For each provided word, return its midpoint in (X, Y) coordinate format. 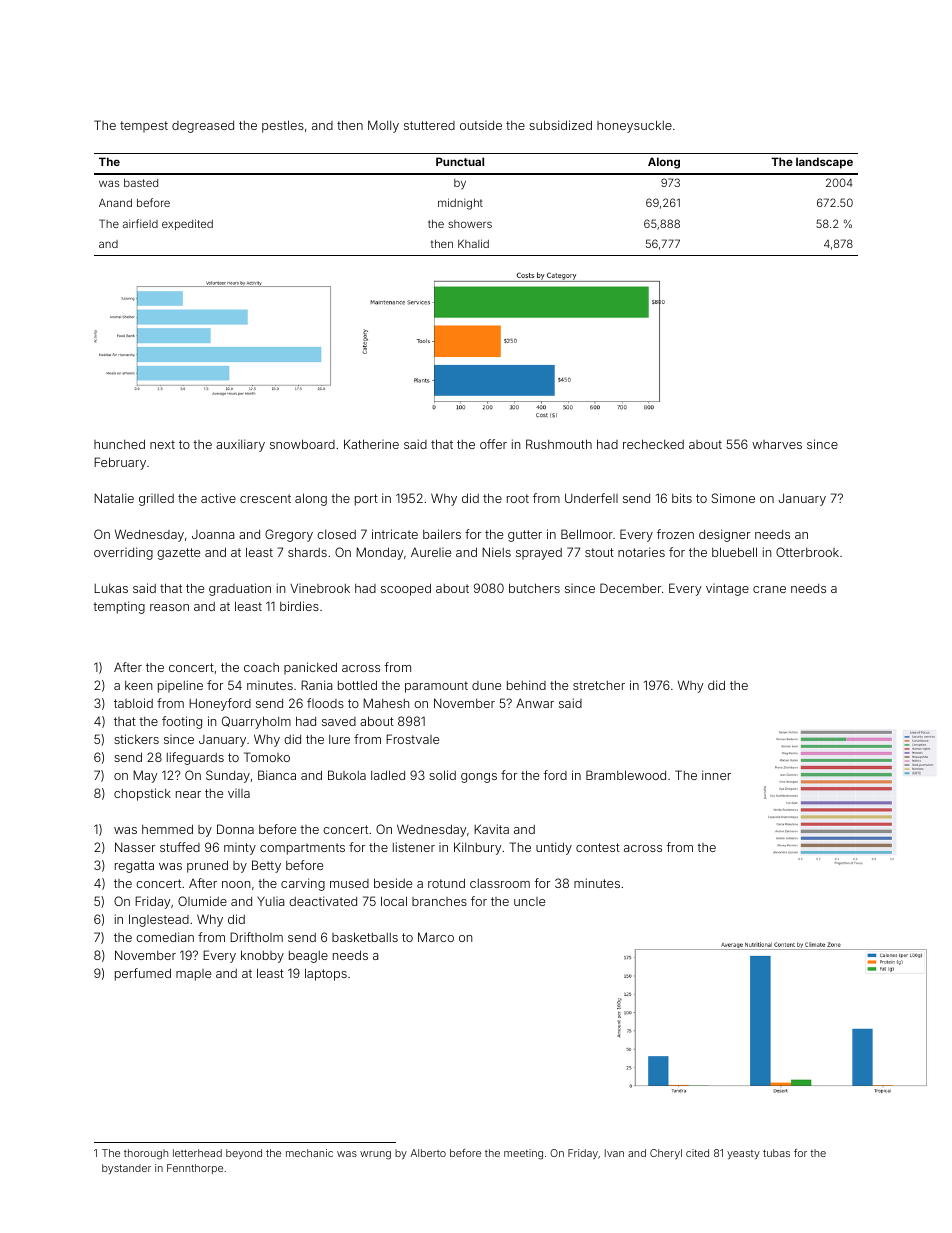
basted (141, 183)
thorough (146, 1154)
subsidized (560, 125)
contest (598, 847)
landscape (824, 163)
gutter (525, 536)
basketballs (365, 937)
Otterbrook (807, 552)
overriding (123, 553)
